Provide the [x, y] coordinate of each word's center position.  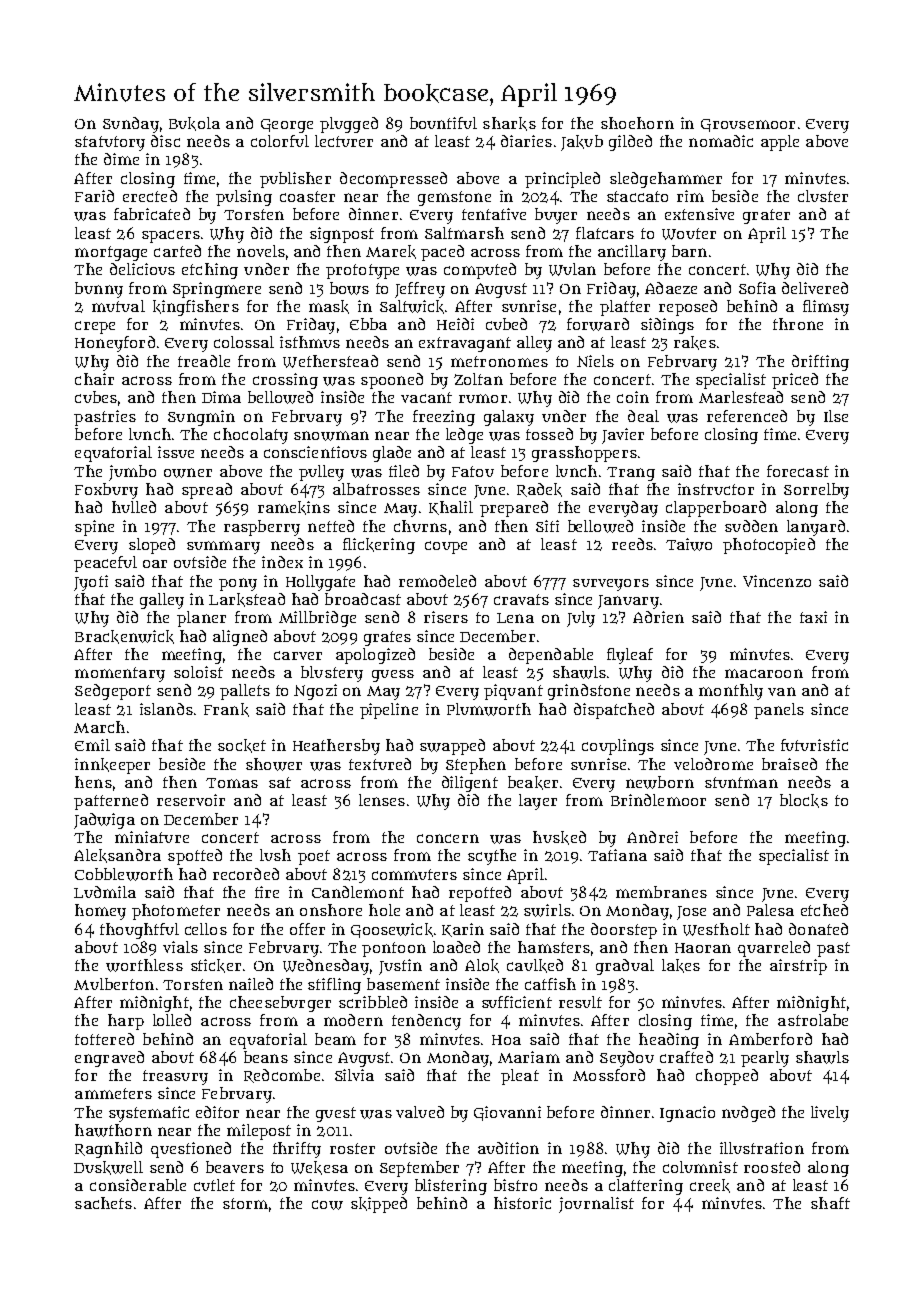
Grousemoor [748, 125]
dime [121, 159]
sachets [103, 1203]
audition [508, 1148]
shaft [830, 1203]
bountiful [443, 123]
